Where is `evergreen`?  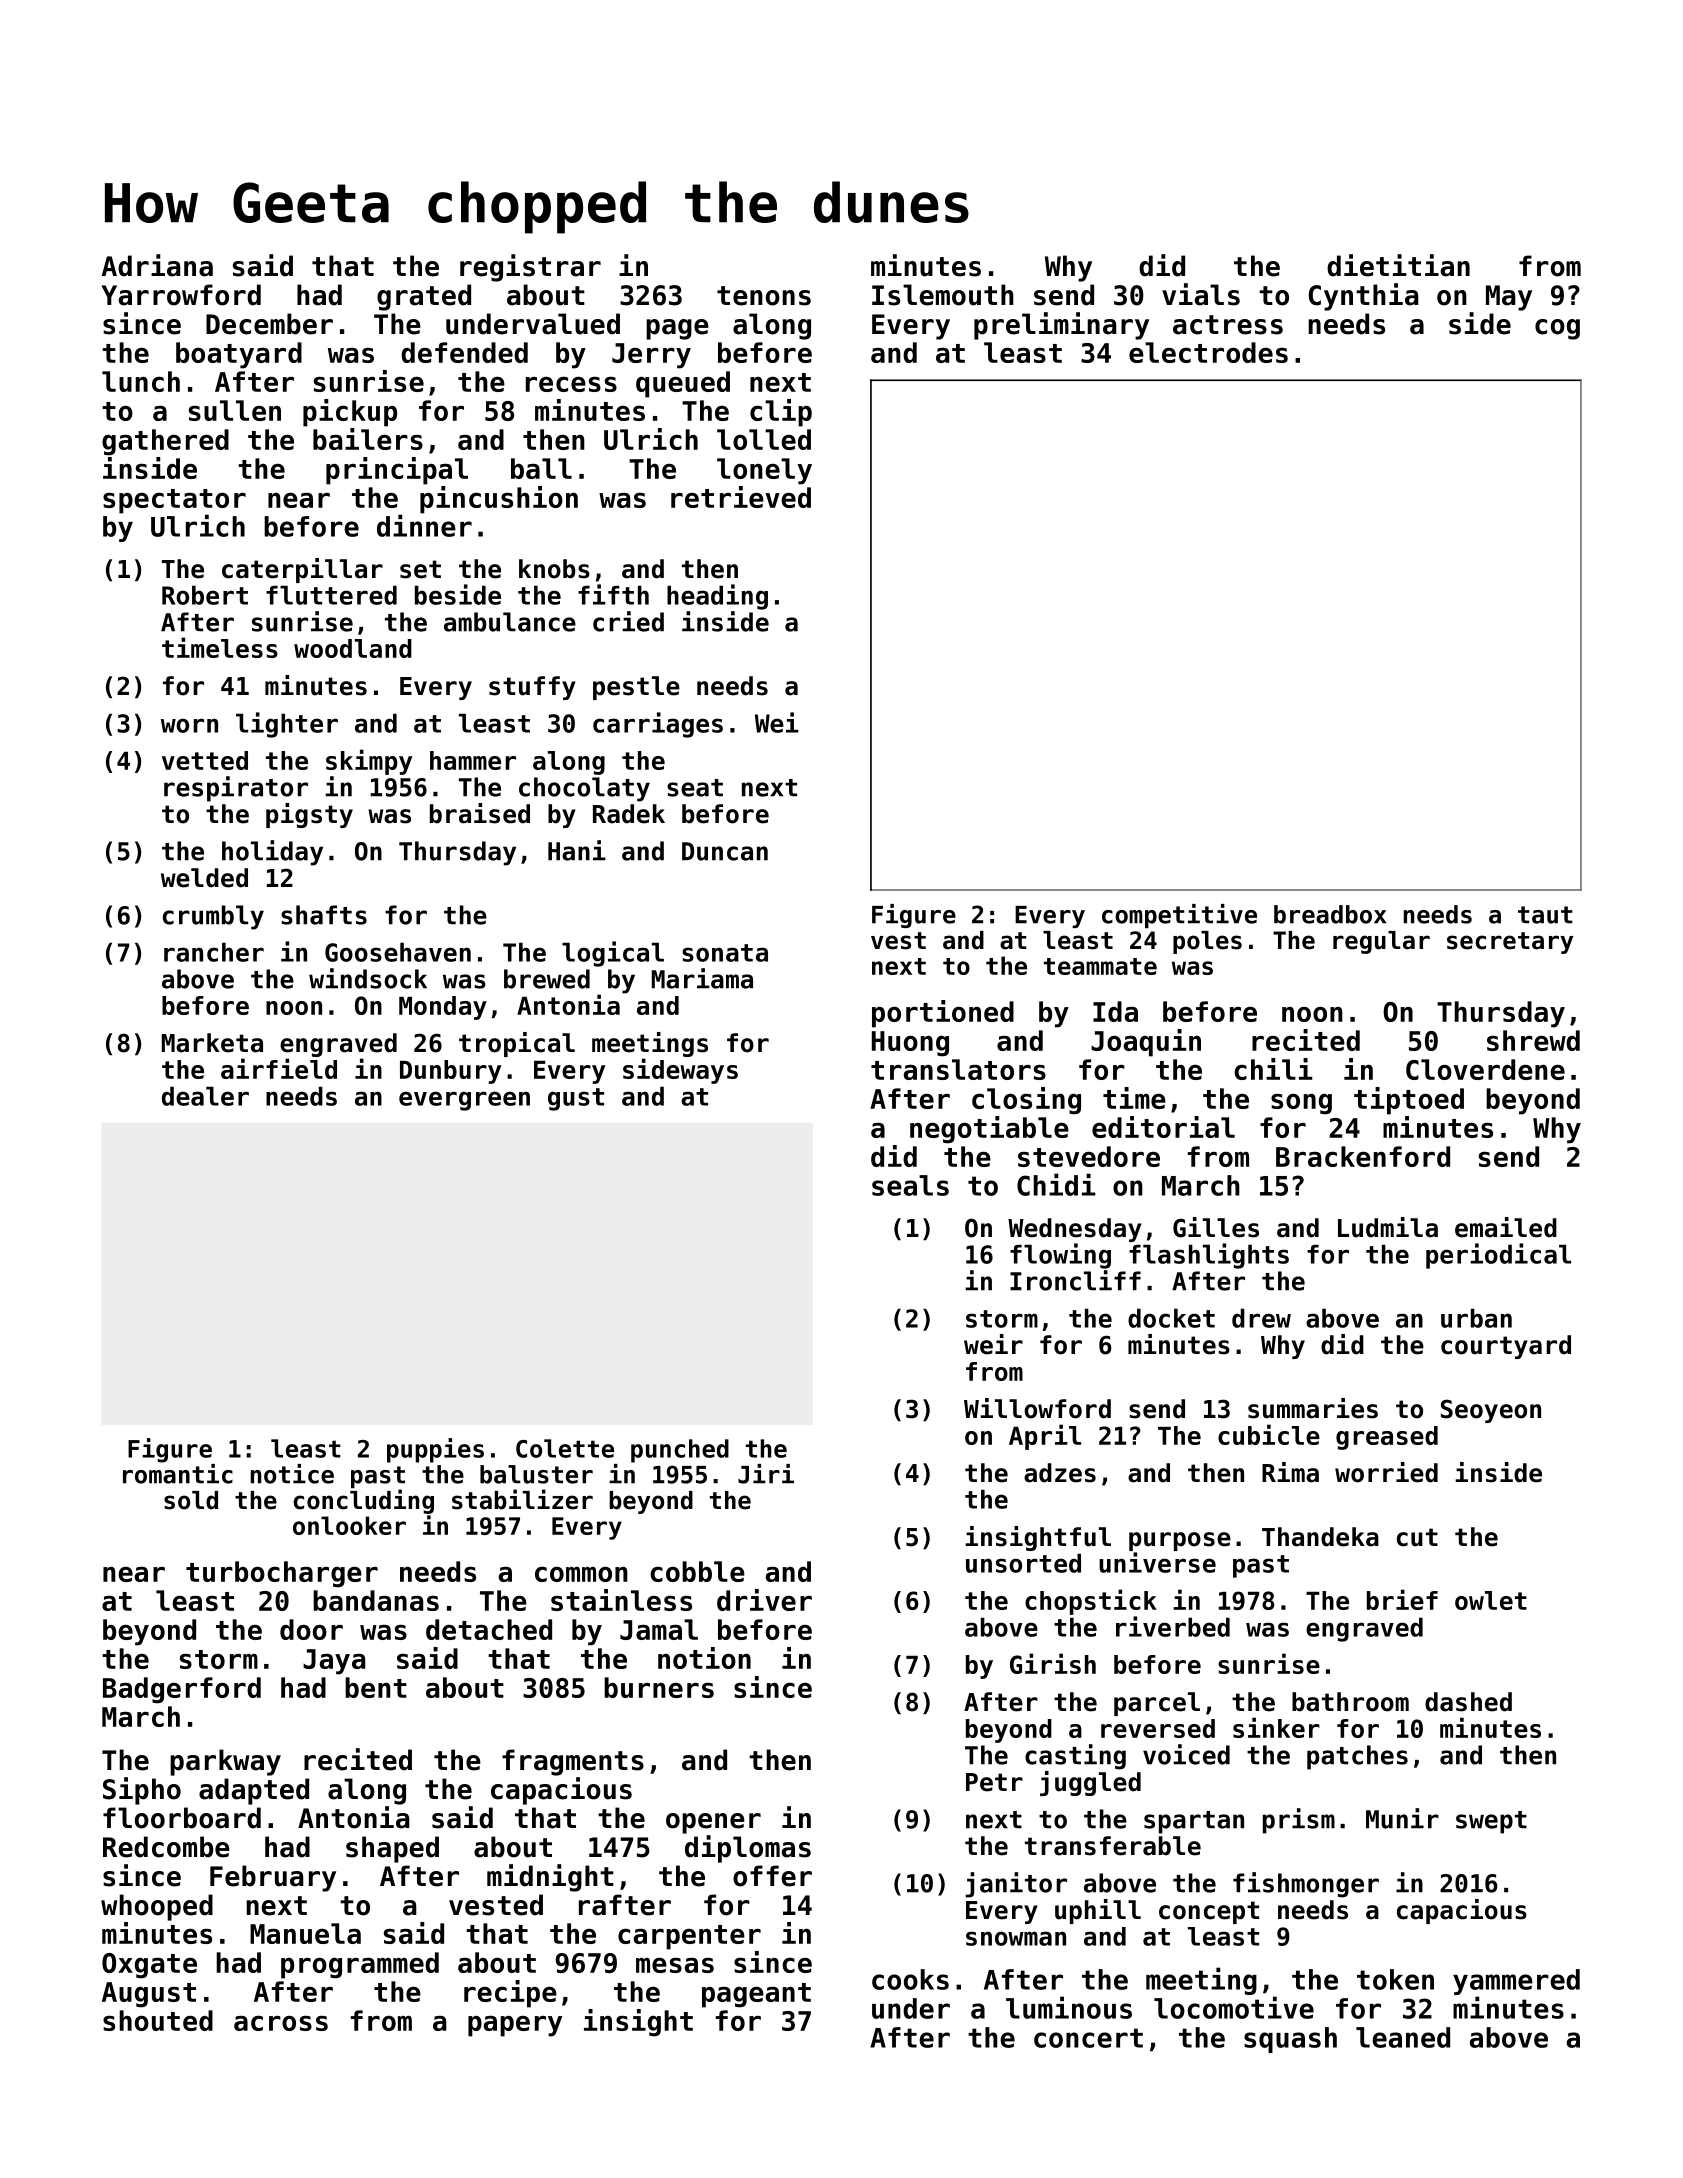
evergreen is located at coordinates (464, 1101).
